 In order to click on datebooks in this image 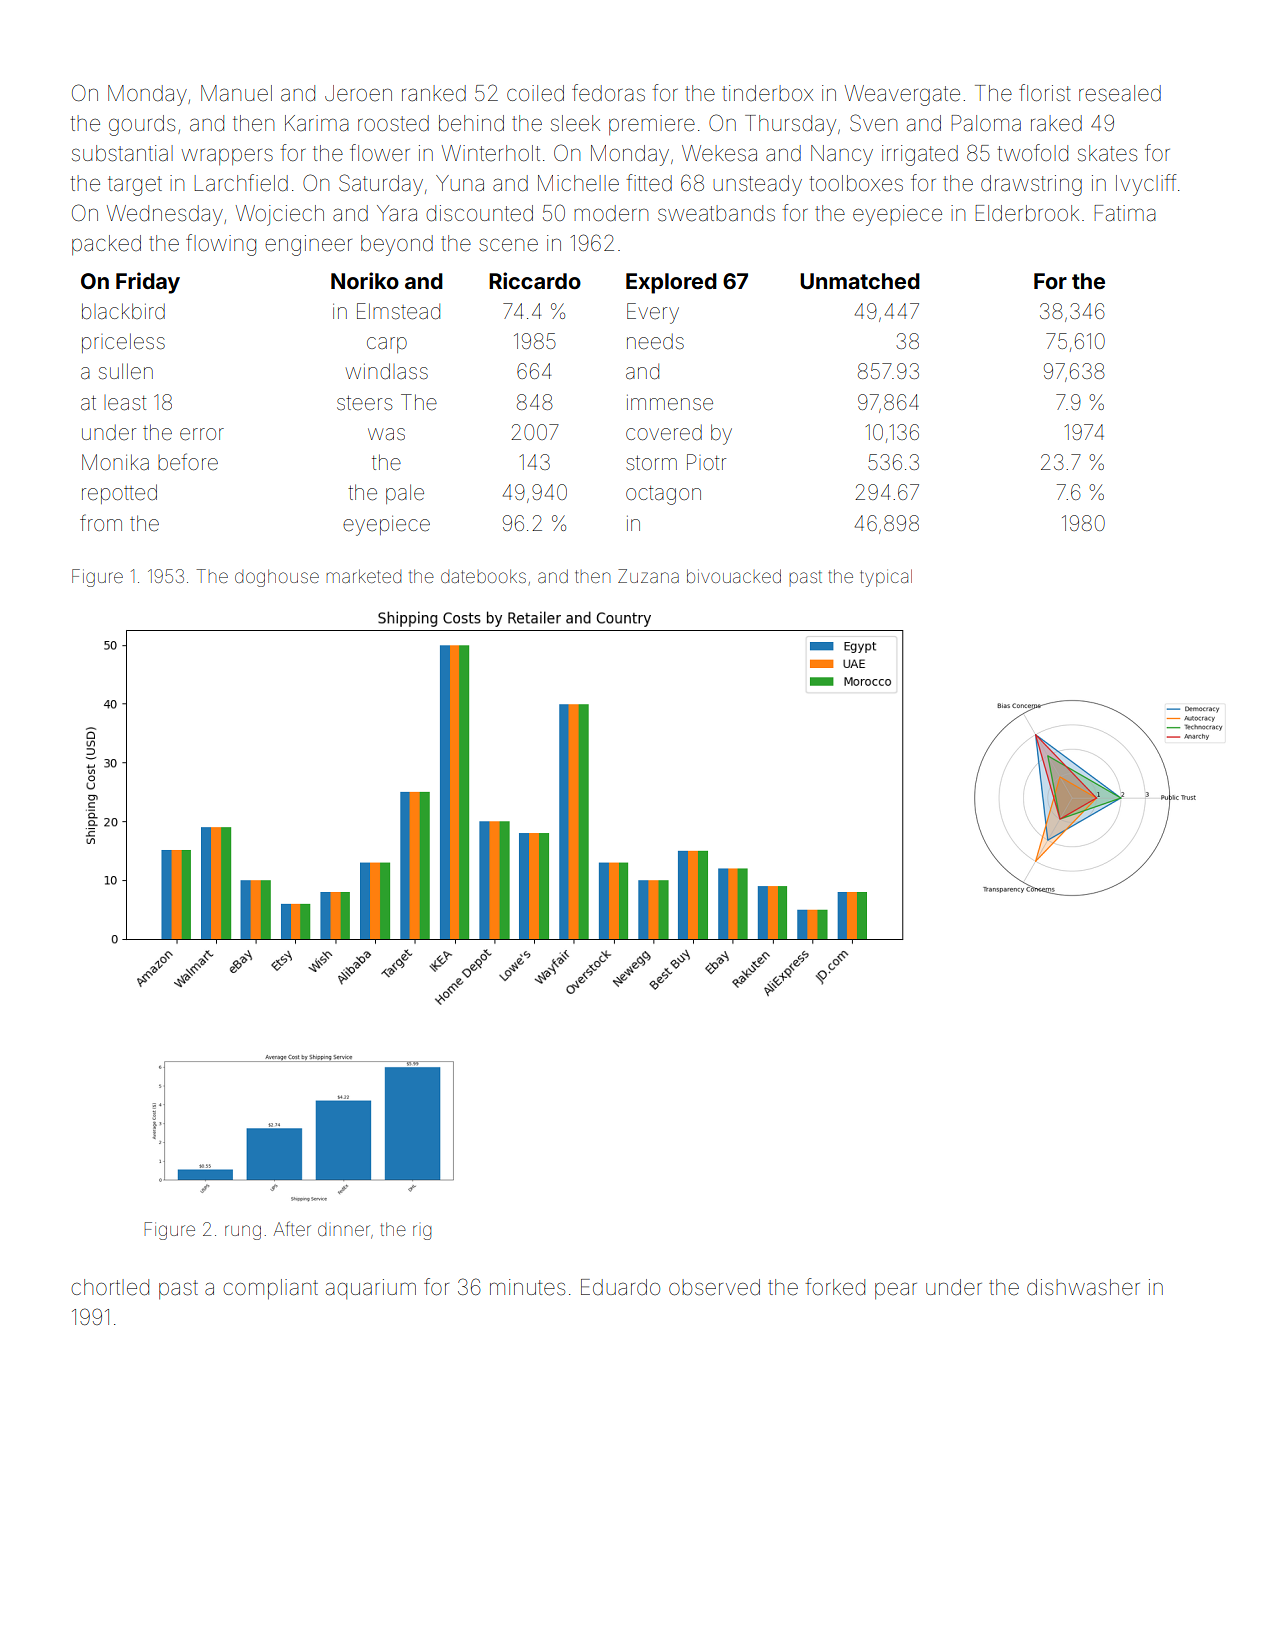, I will do `click(483, 576)`.
